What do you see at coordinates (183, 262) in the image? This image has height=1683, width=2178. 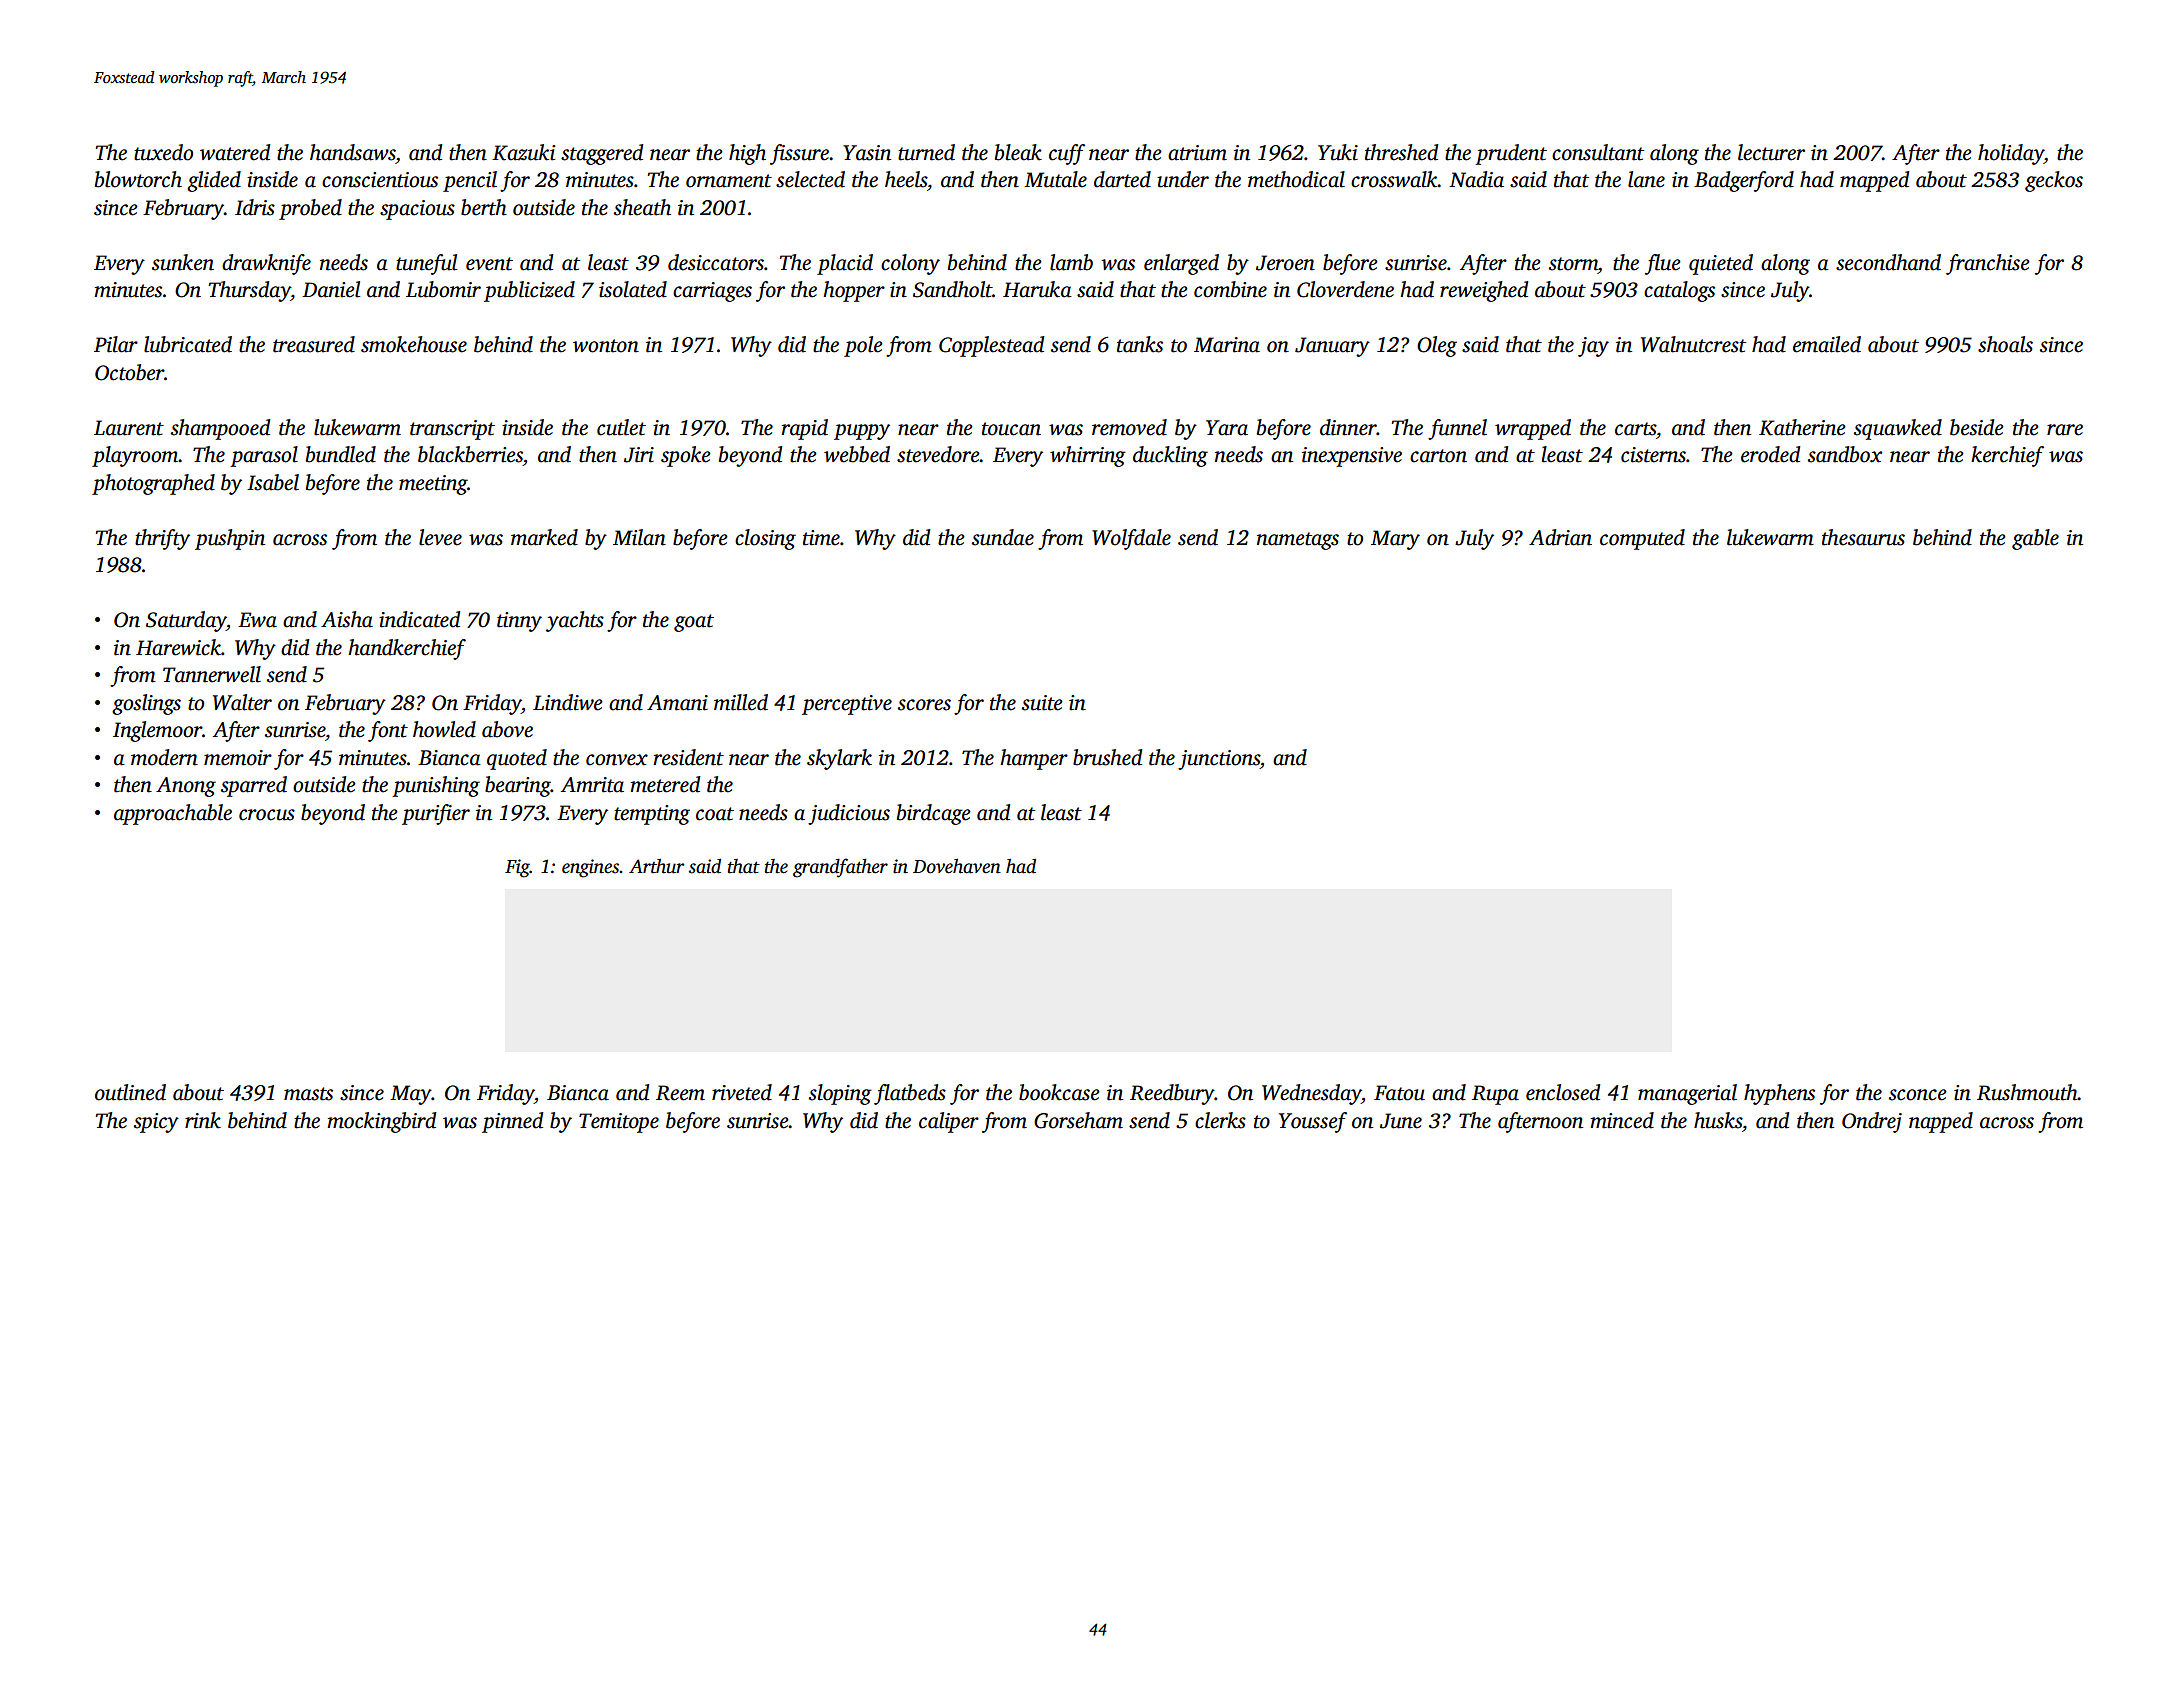 I see `sunken` at bounding box center [183, 262].
